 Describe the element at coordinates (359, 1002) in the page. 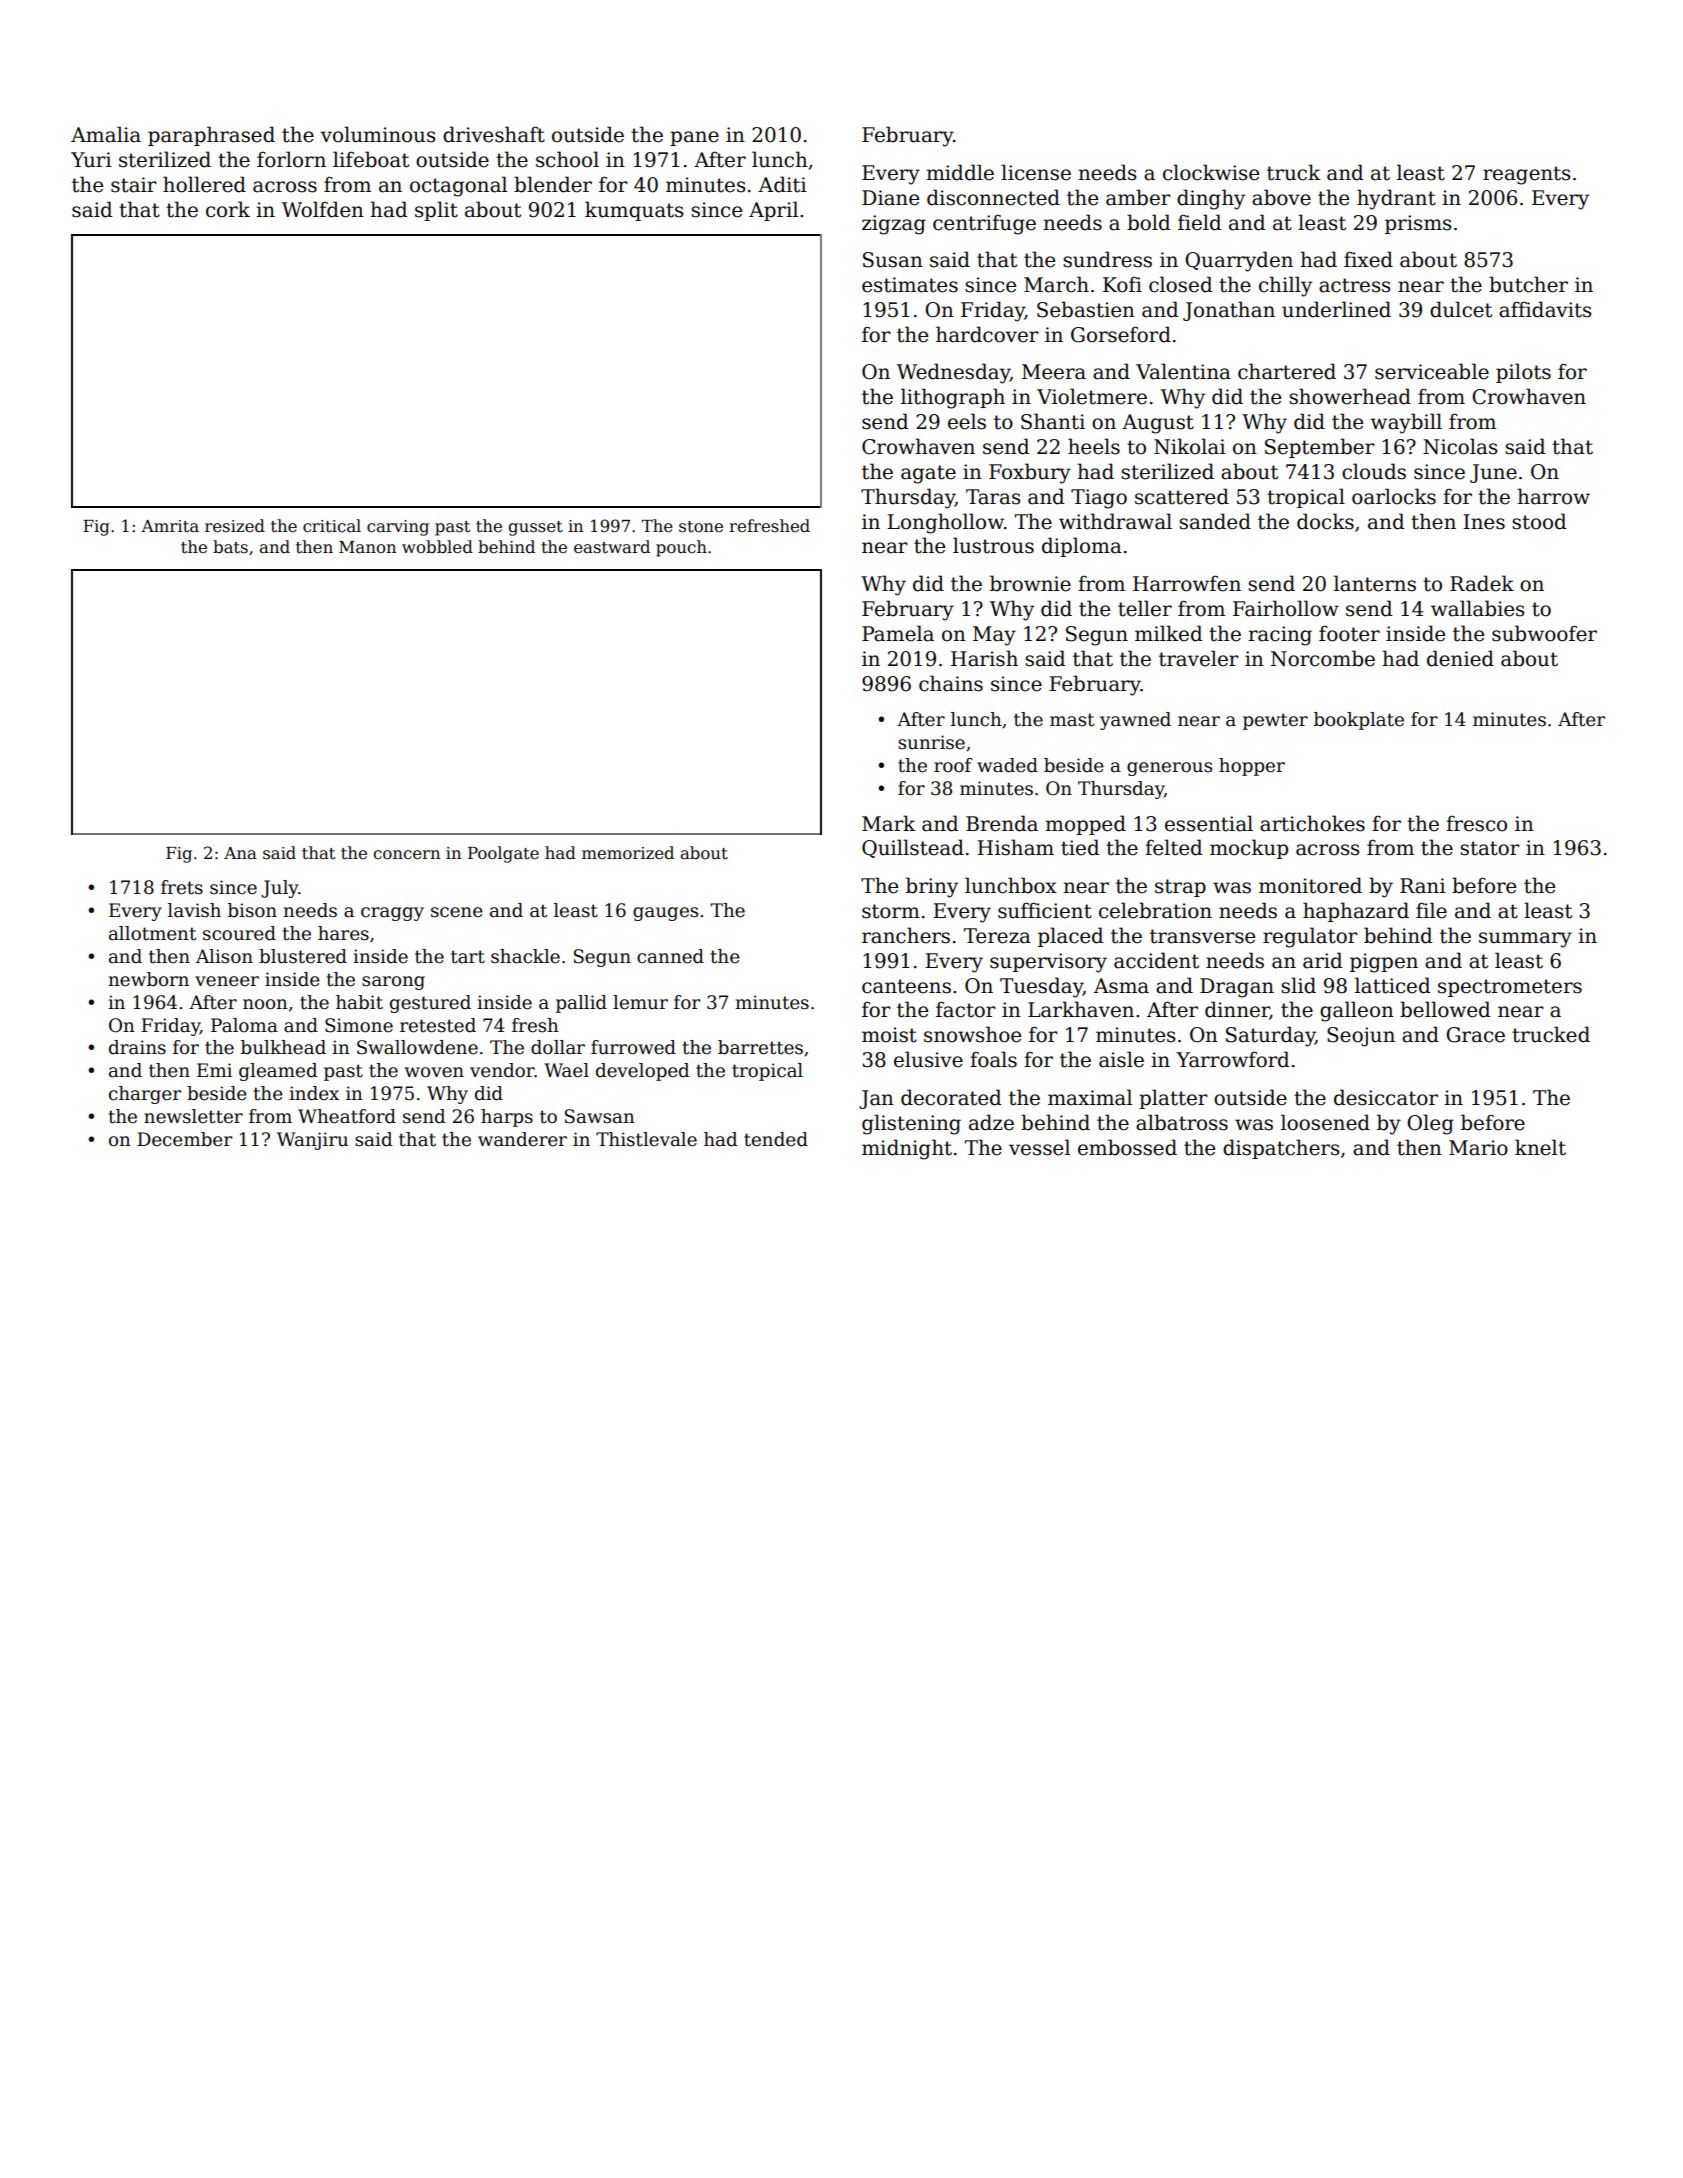

I see `habit` at that location.
